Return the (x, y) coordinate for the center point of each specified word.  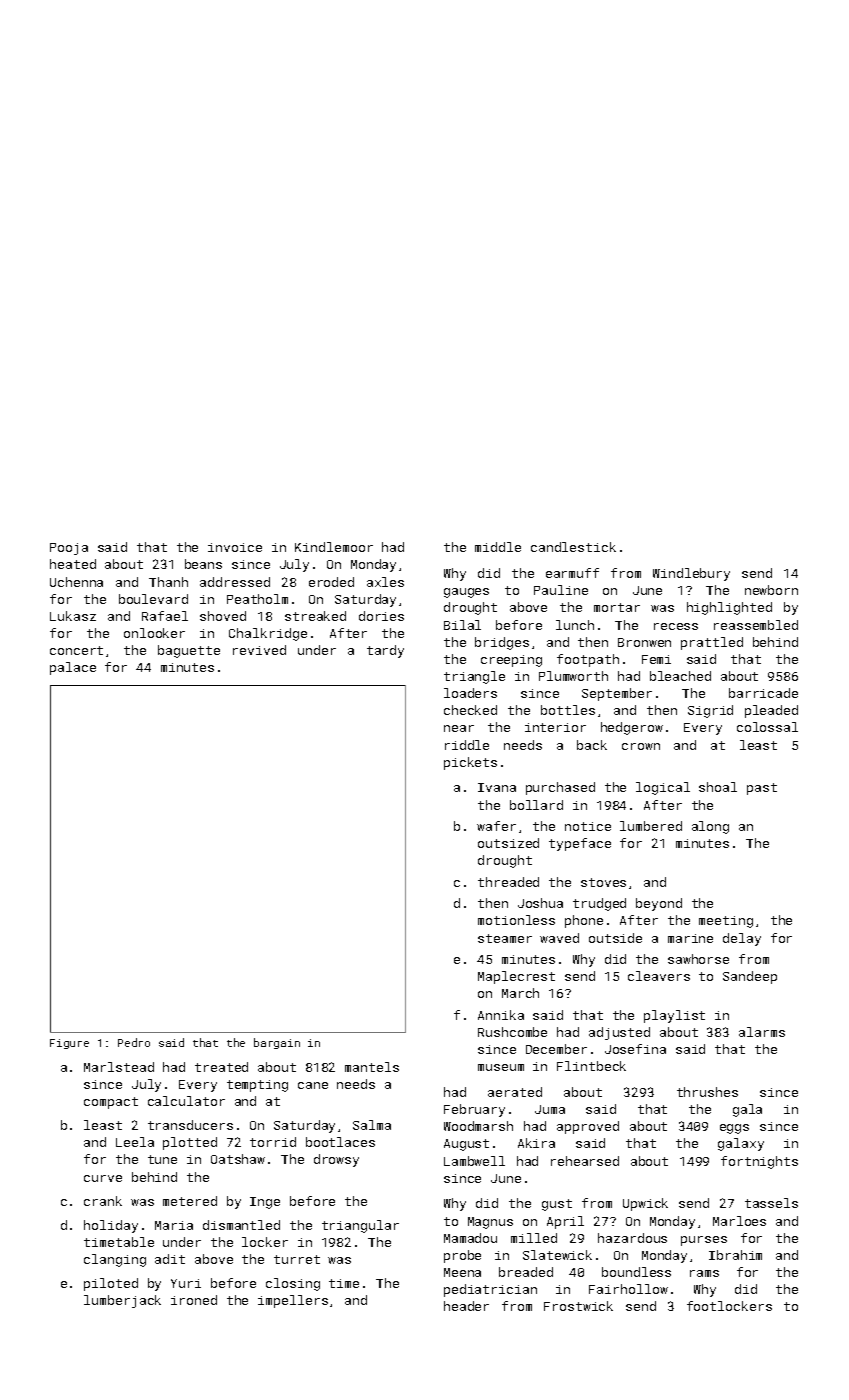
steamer (505, 938)
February (474, 1110)
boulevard (153, 599)
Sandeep (750, 977)
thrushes (707, 1092)
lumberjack (122, 1301)
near (459, 728)
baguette (189, 651)
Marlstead (119, 1067)
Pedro (134, 1042)
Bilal (462, 625)
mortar (617, 607)
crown (641, 746)
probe (462, 1256)
